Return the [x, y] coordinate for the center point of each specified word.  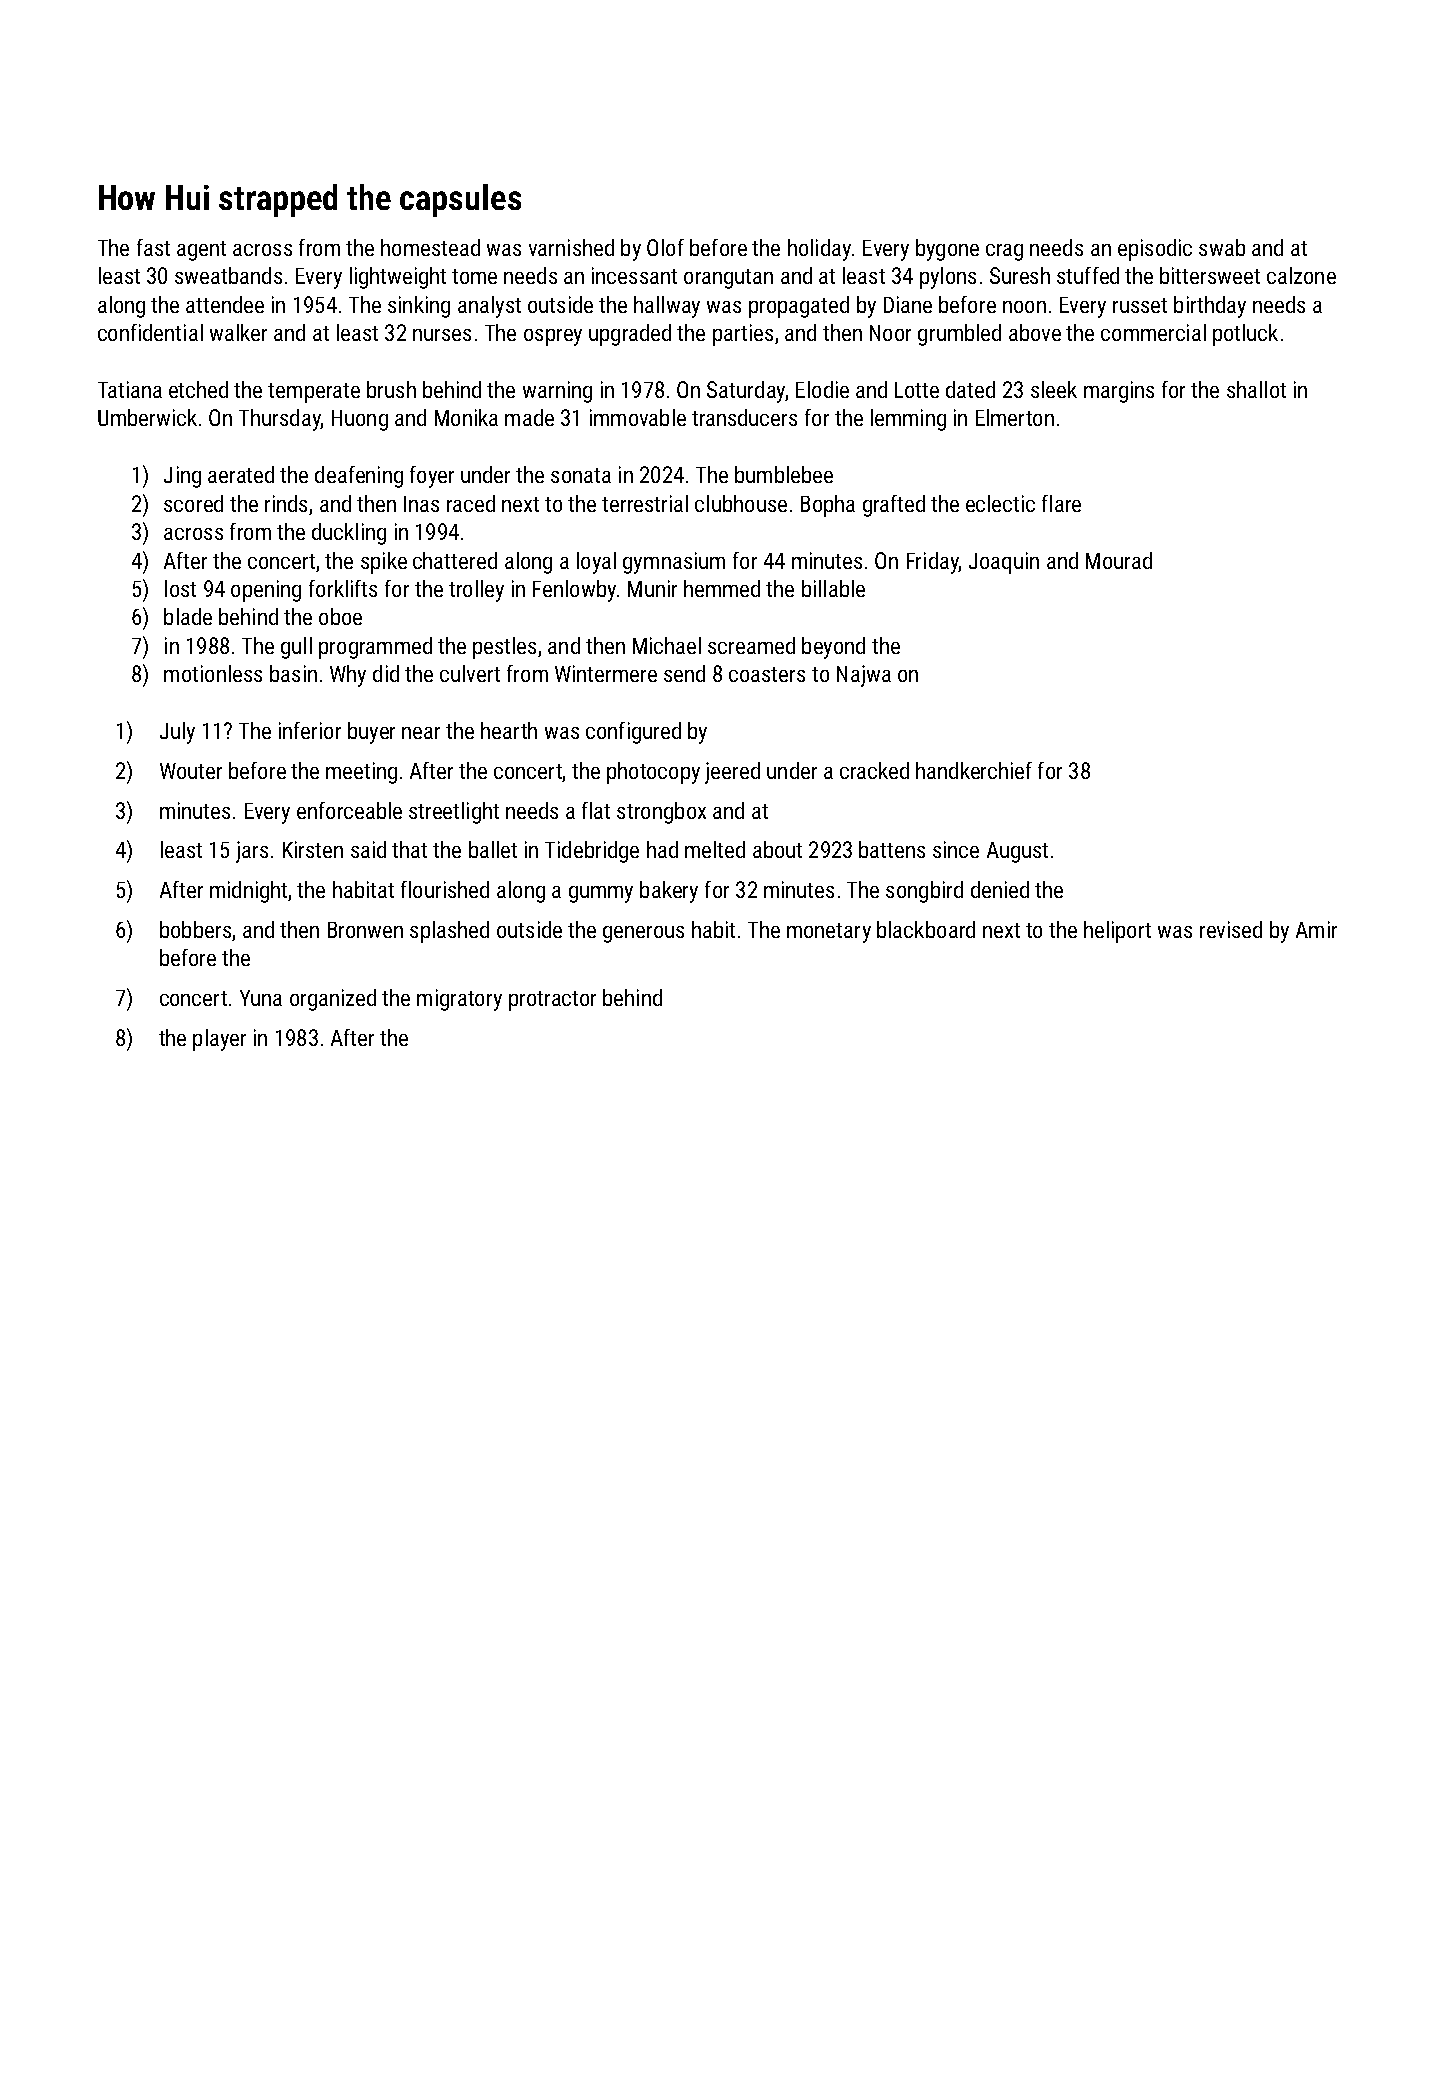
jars [252, 852]
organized [333, 1000]
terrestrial [645, 503]
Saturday [746, 392]
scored [193, 503]
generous [643, 934]
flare [1061, 503]
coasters [767, 674]
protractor [552, 1001]
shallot [1256, 389]
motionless [213, 673]
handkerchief [974, 770]
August [1017, 852]
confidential [150, 332]
